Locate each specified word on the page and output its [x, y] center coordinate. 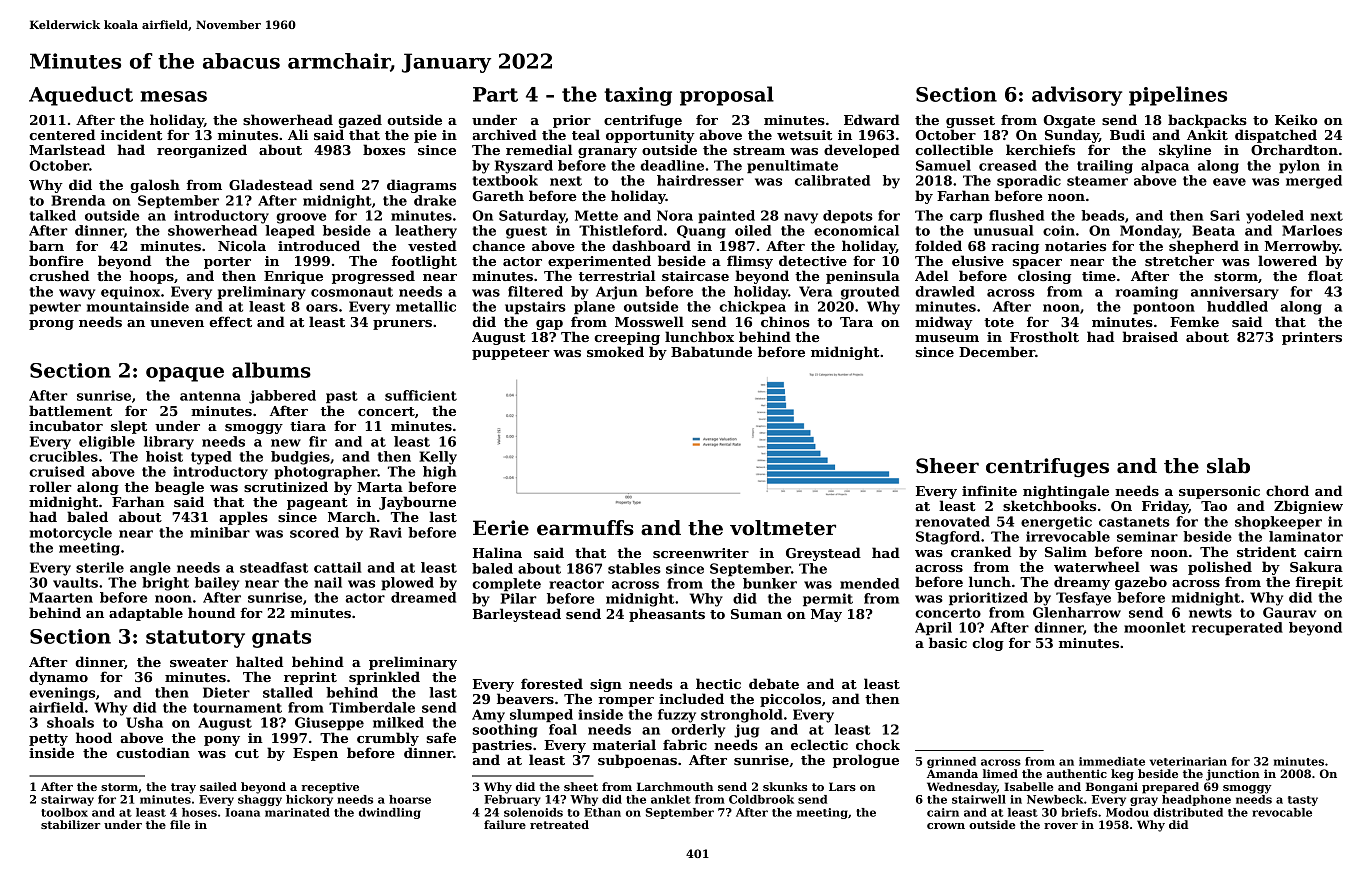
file [180, 824]
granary [607, 153]
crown [946, 826]
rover [1061, 826]
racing [1015, 247]
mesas [173, 96]
